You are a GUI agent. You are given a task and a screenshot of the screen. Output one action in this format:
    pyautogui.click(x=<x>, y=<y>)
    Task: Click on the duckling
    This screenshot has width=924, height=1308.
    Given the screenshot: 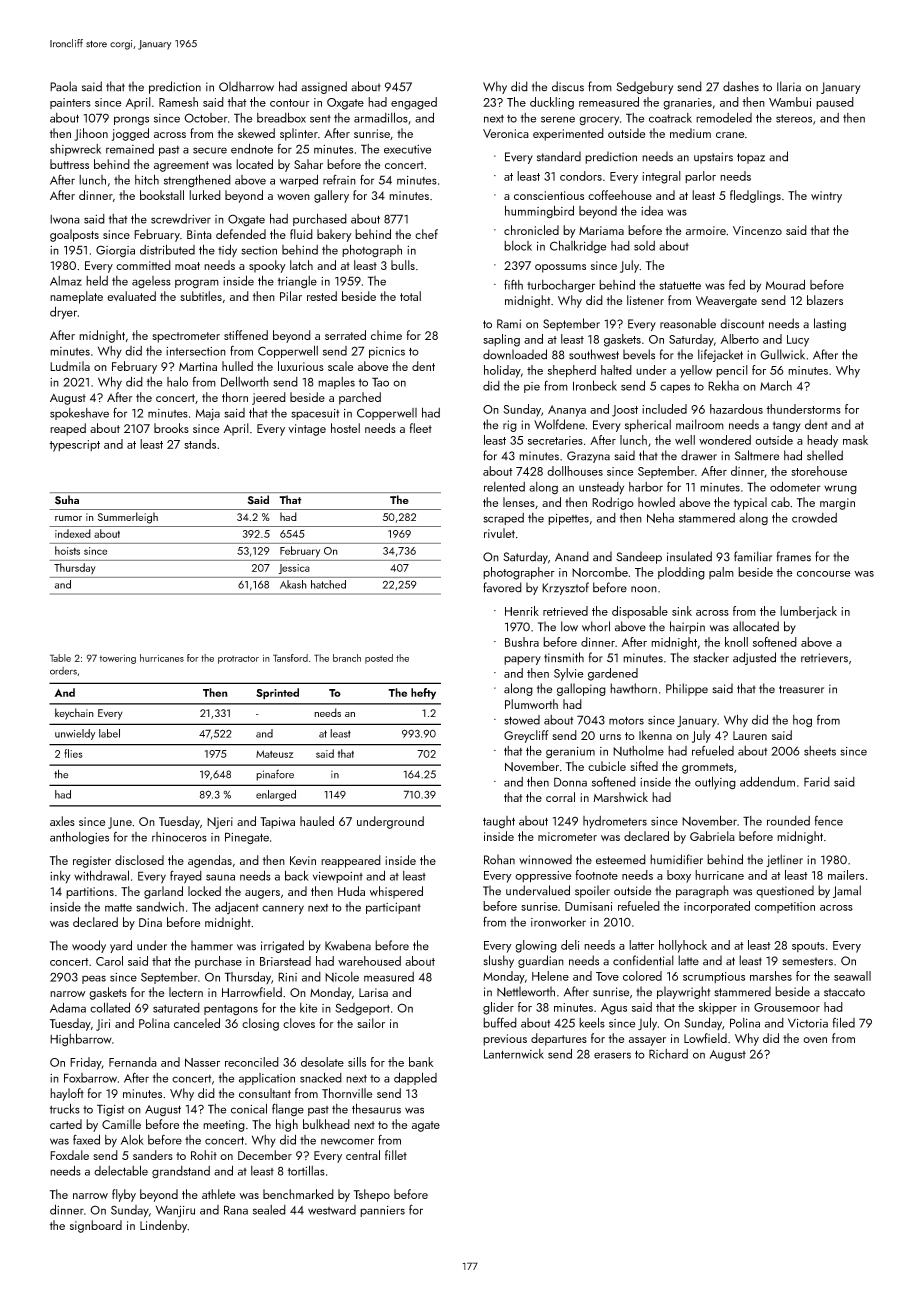 What is the action you would take?
    pyautogui.click(x=552, y=103)
